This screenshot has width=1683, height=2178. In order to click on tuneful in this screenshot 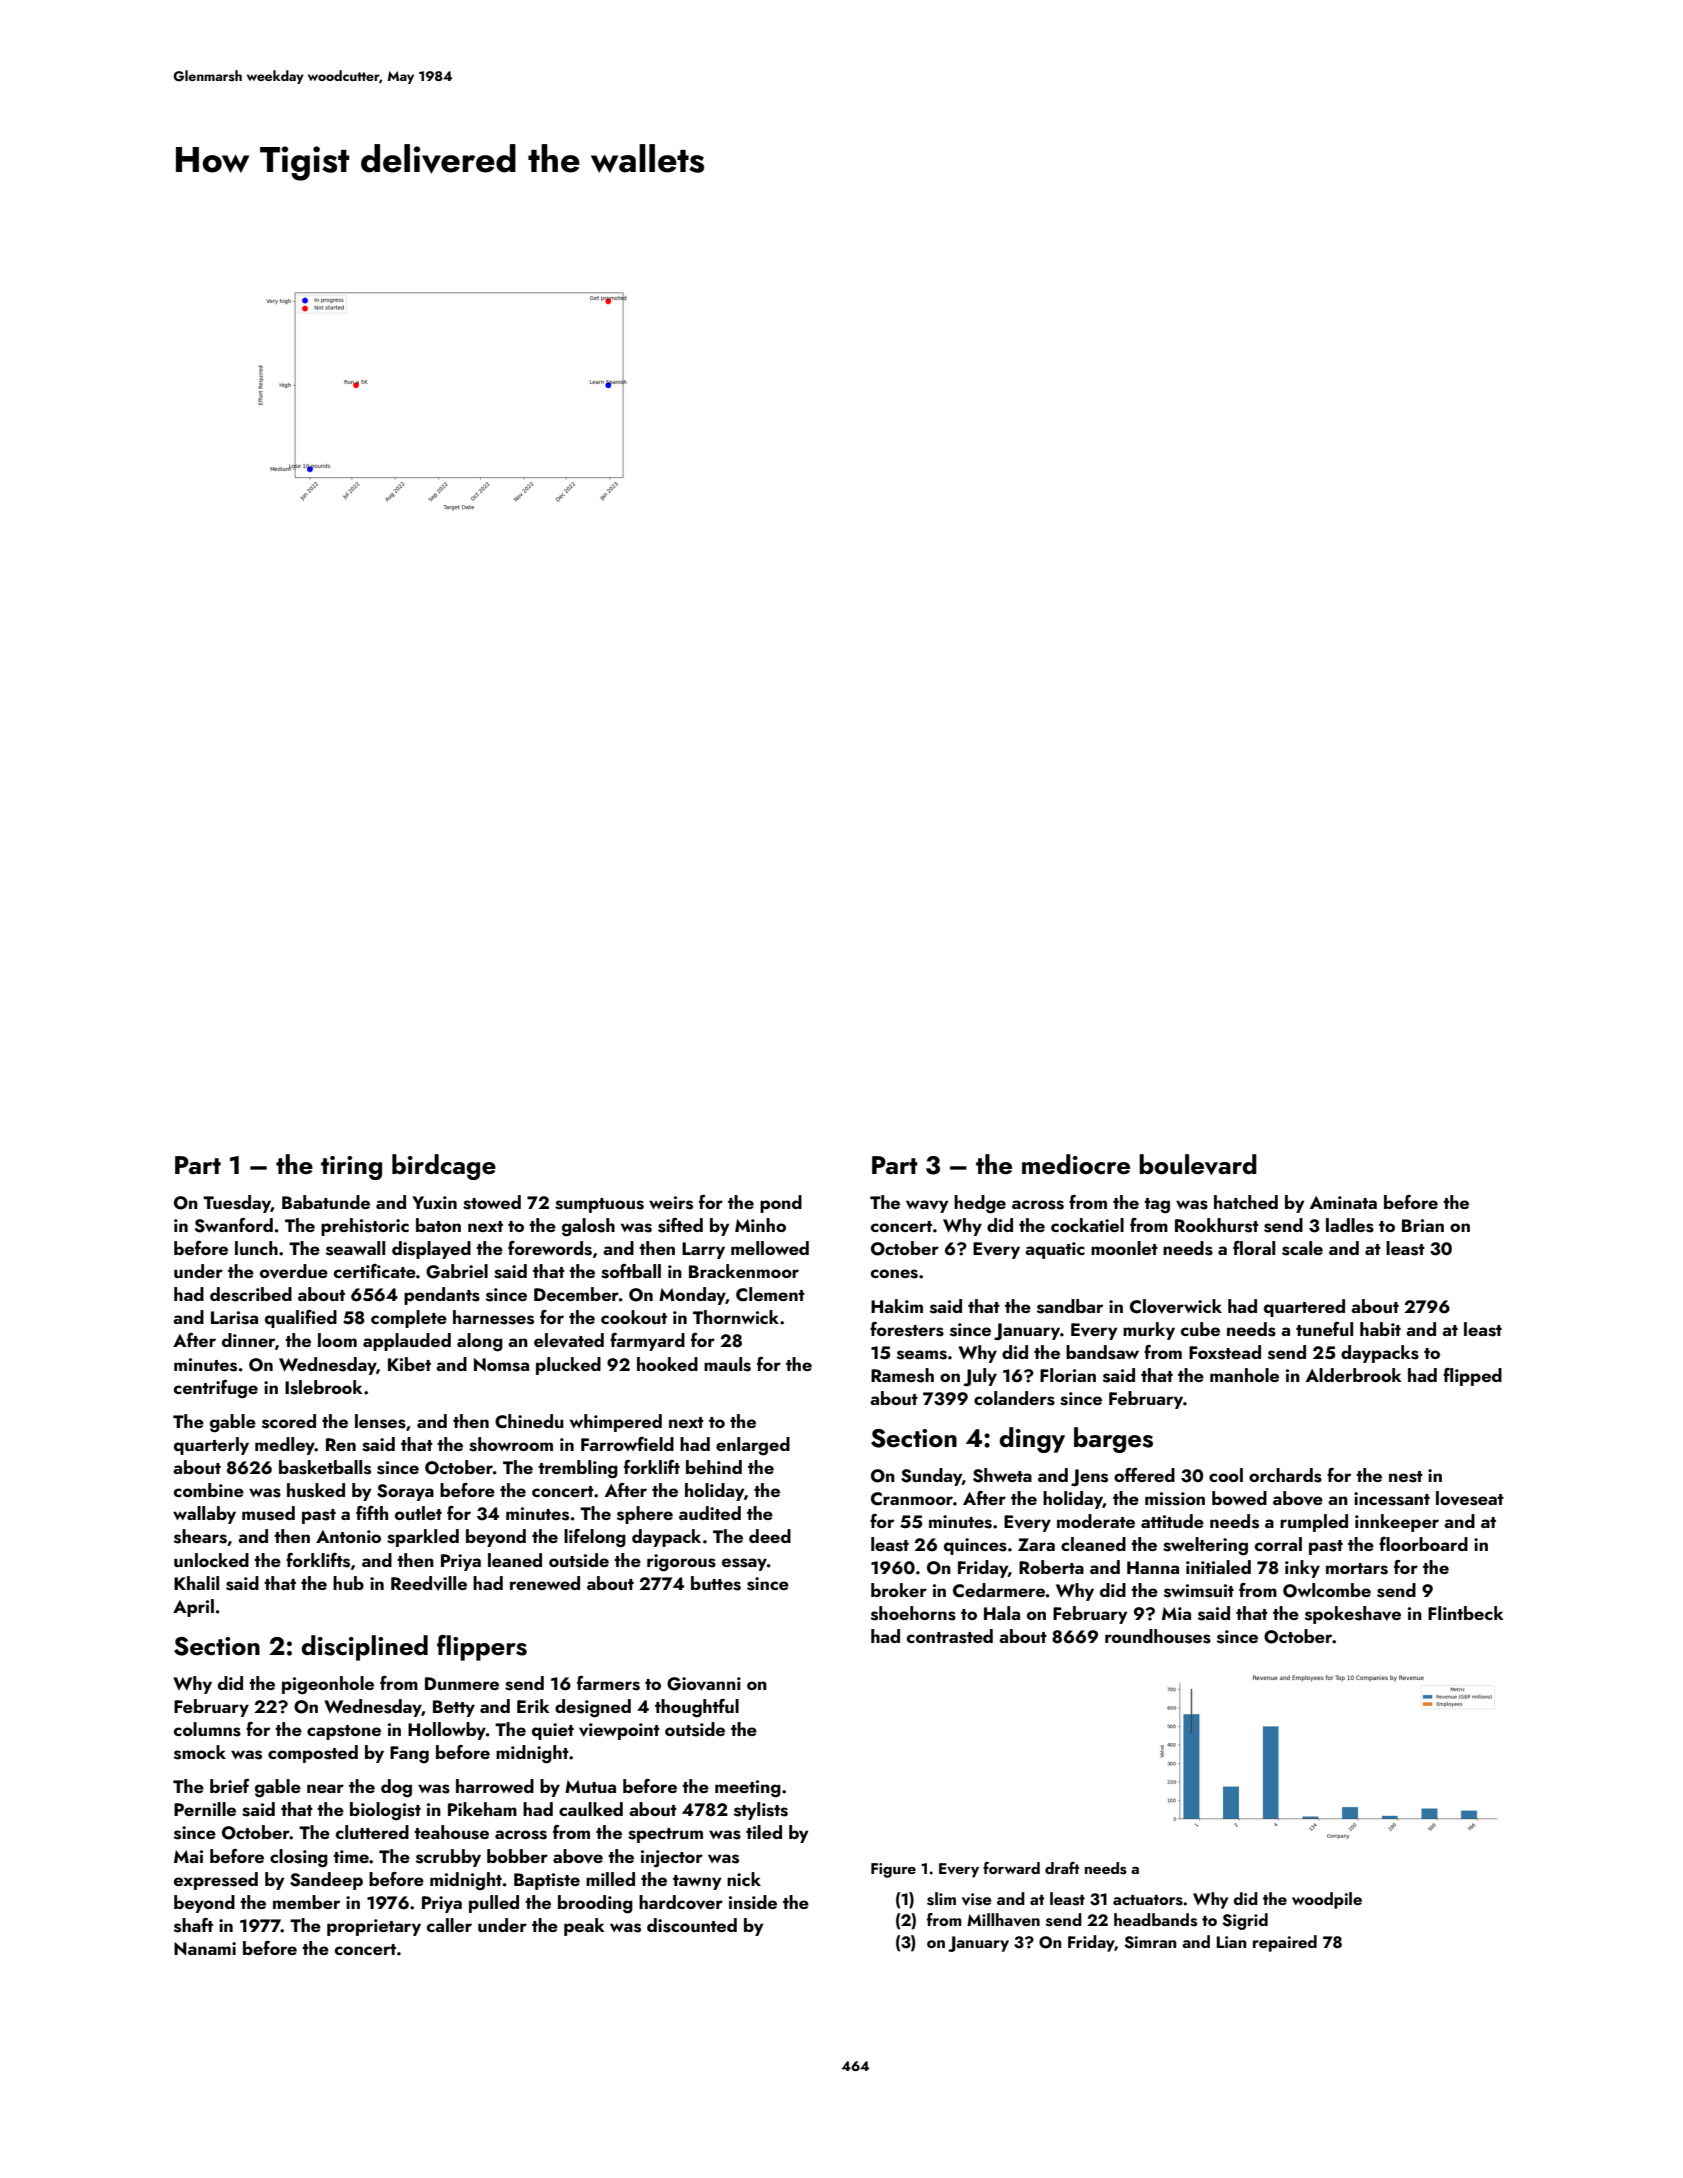, I will do `click(1324, 1329)`.
